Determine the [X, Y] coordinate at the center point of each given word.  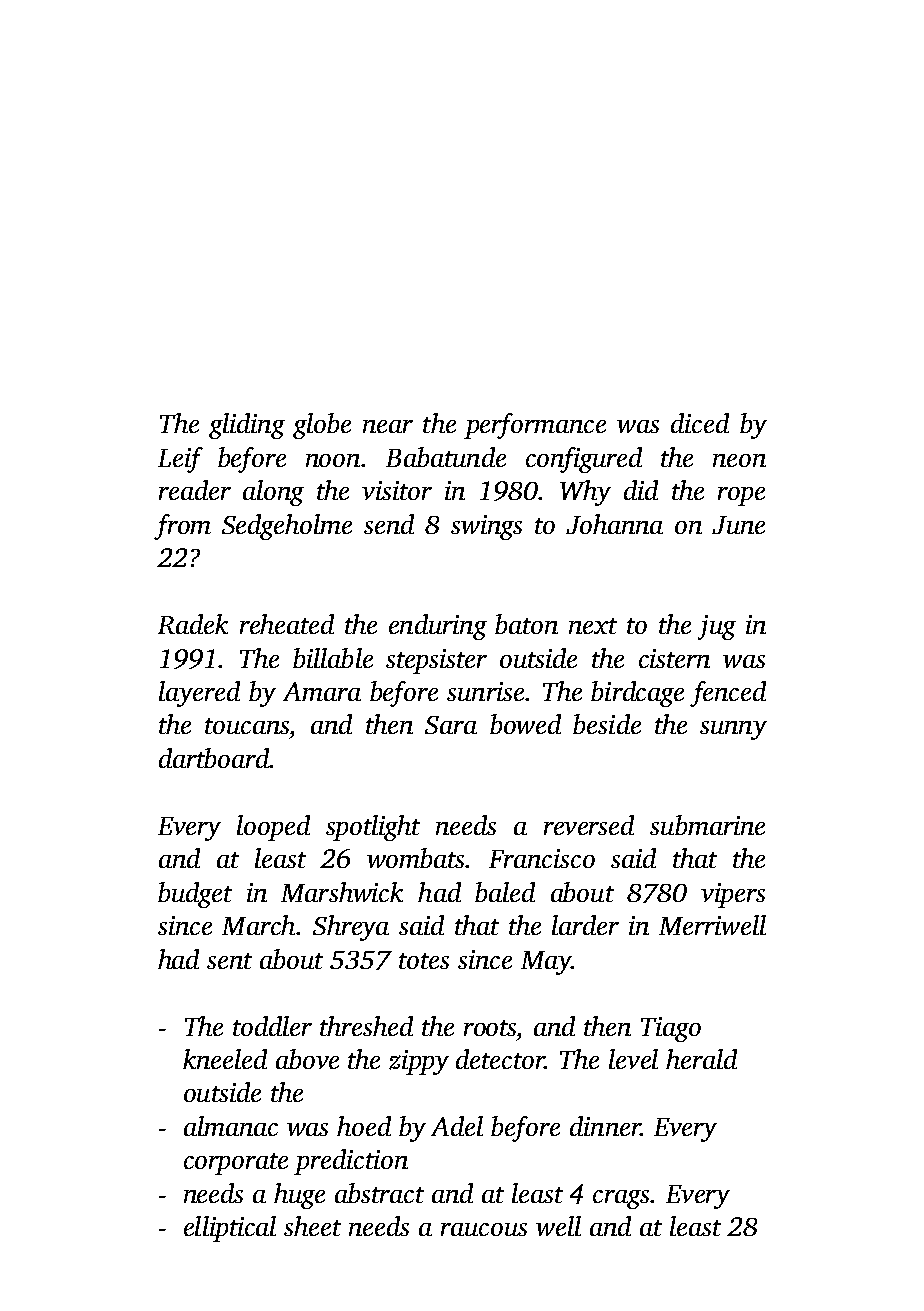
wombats [415, 858]
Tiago [671, 1029]
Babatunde [446, 457]
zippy [419, 1062]
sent [229, 961]
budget [195, 895]
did [641, 490]
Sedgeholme [287, 527]
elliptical [230, 1229]
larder [585, 925]
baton [526, 624]
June [738, 525]
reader [195, 490]
